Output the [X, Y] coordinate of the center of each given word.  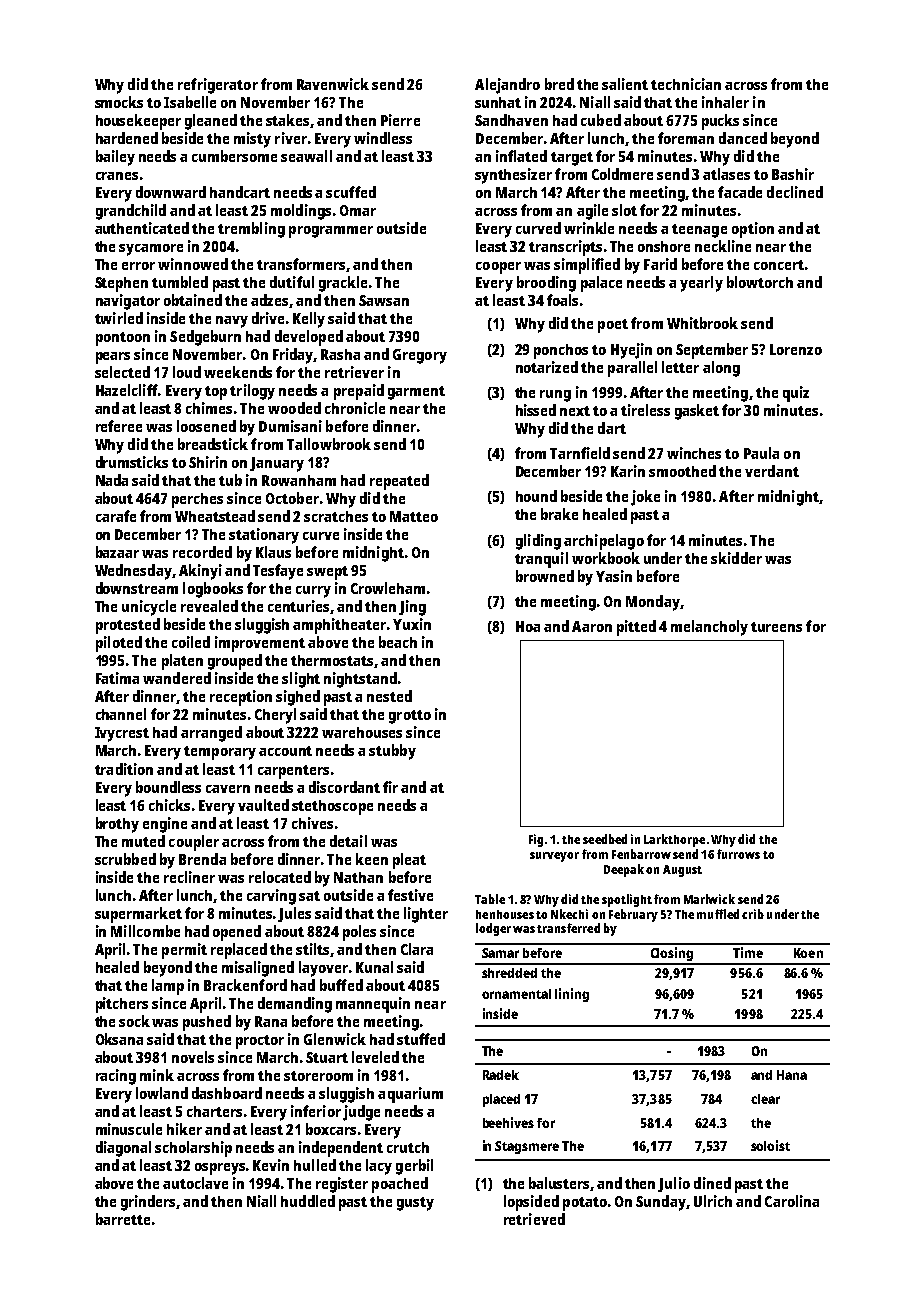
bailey [115, 158]
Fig [536, 840]
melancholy [709, 628]
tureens [776, 627]
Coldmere [622, 174]
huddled [308, 1201]
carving [271, 897]
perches [197, 500]
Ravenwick [333, 84]
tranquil [541, 560]
